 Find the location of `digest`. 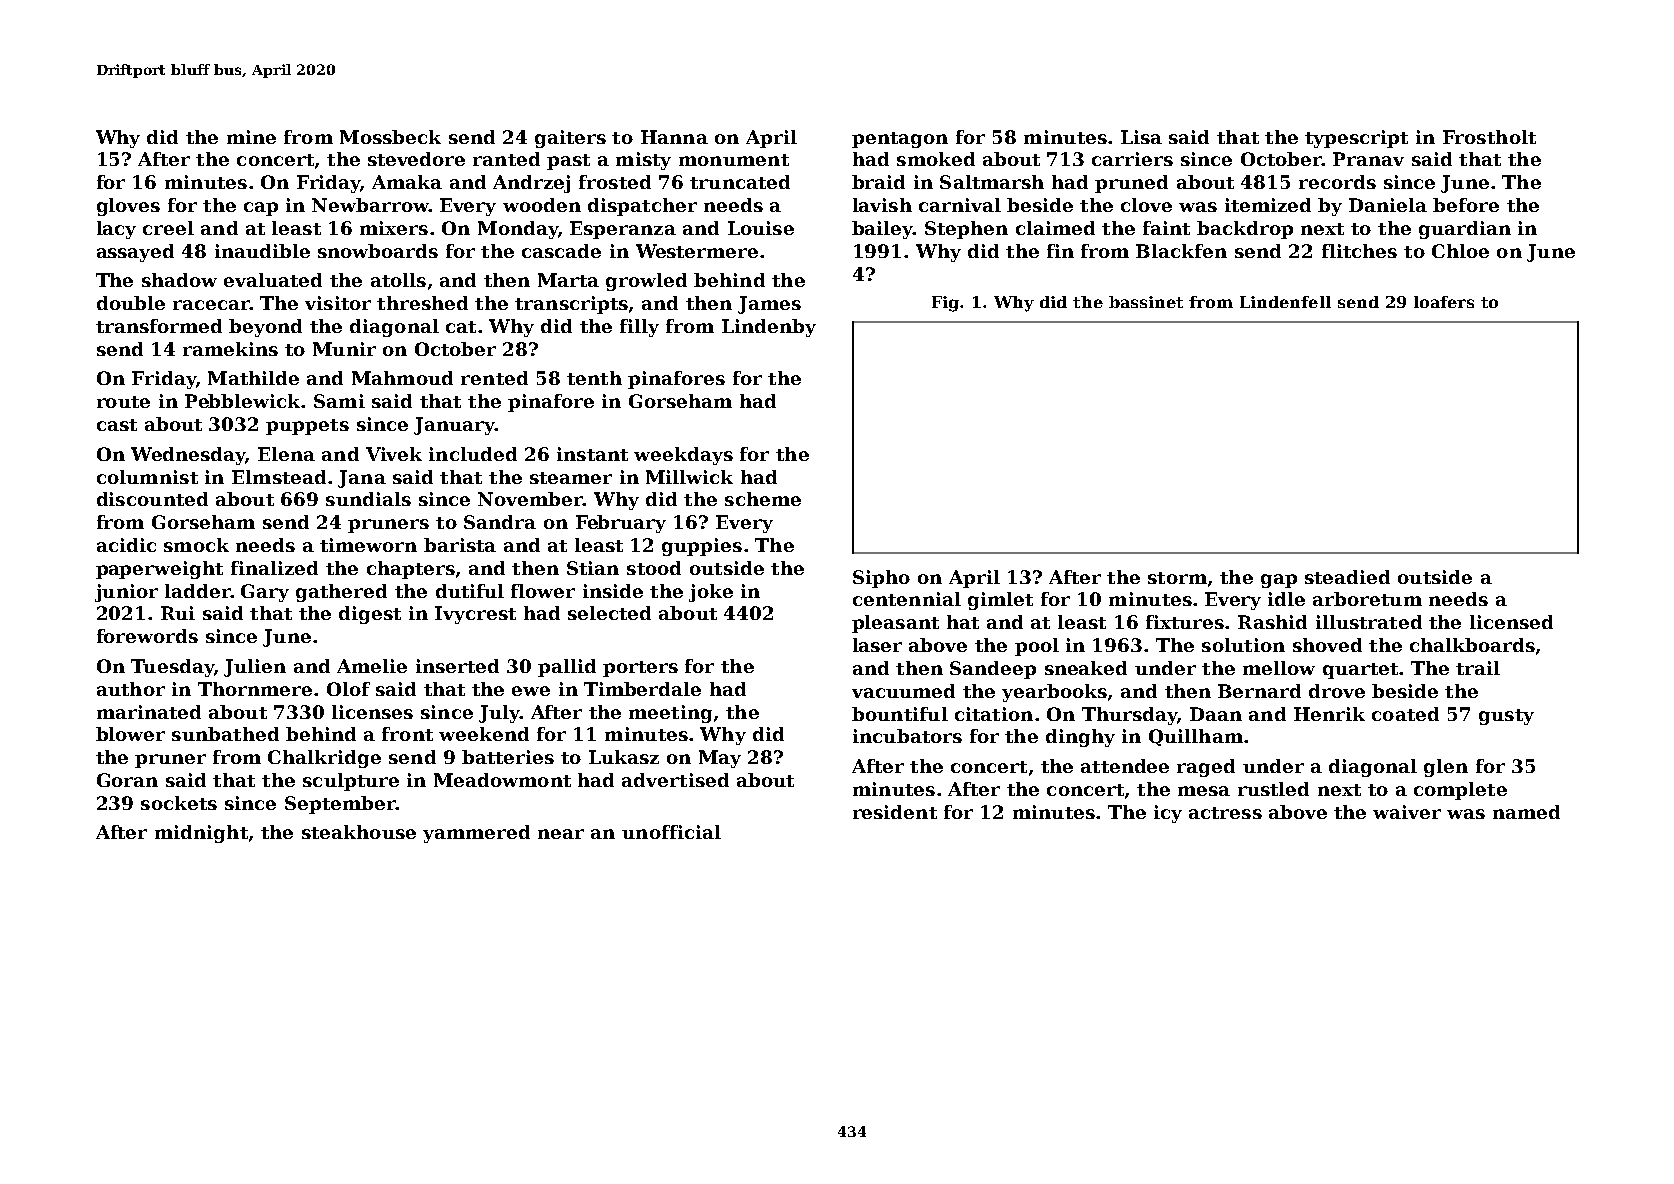

digest is located at coordinates (370, 615).
